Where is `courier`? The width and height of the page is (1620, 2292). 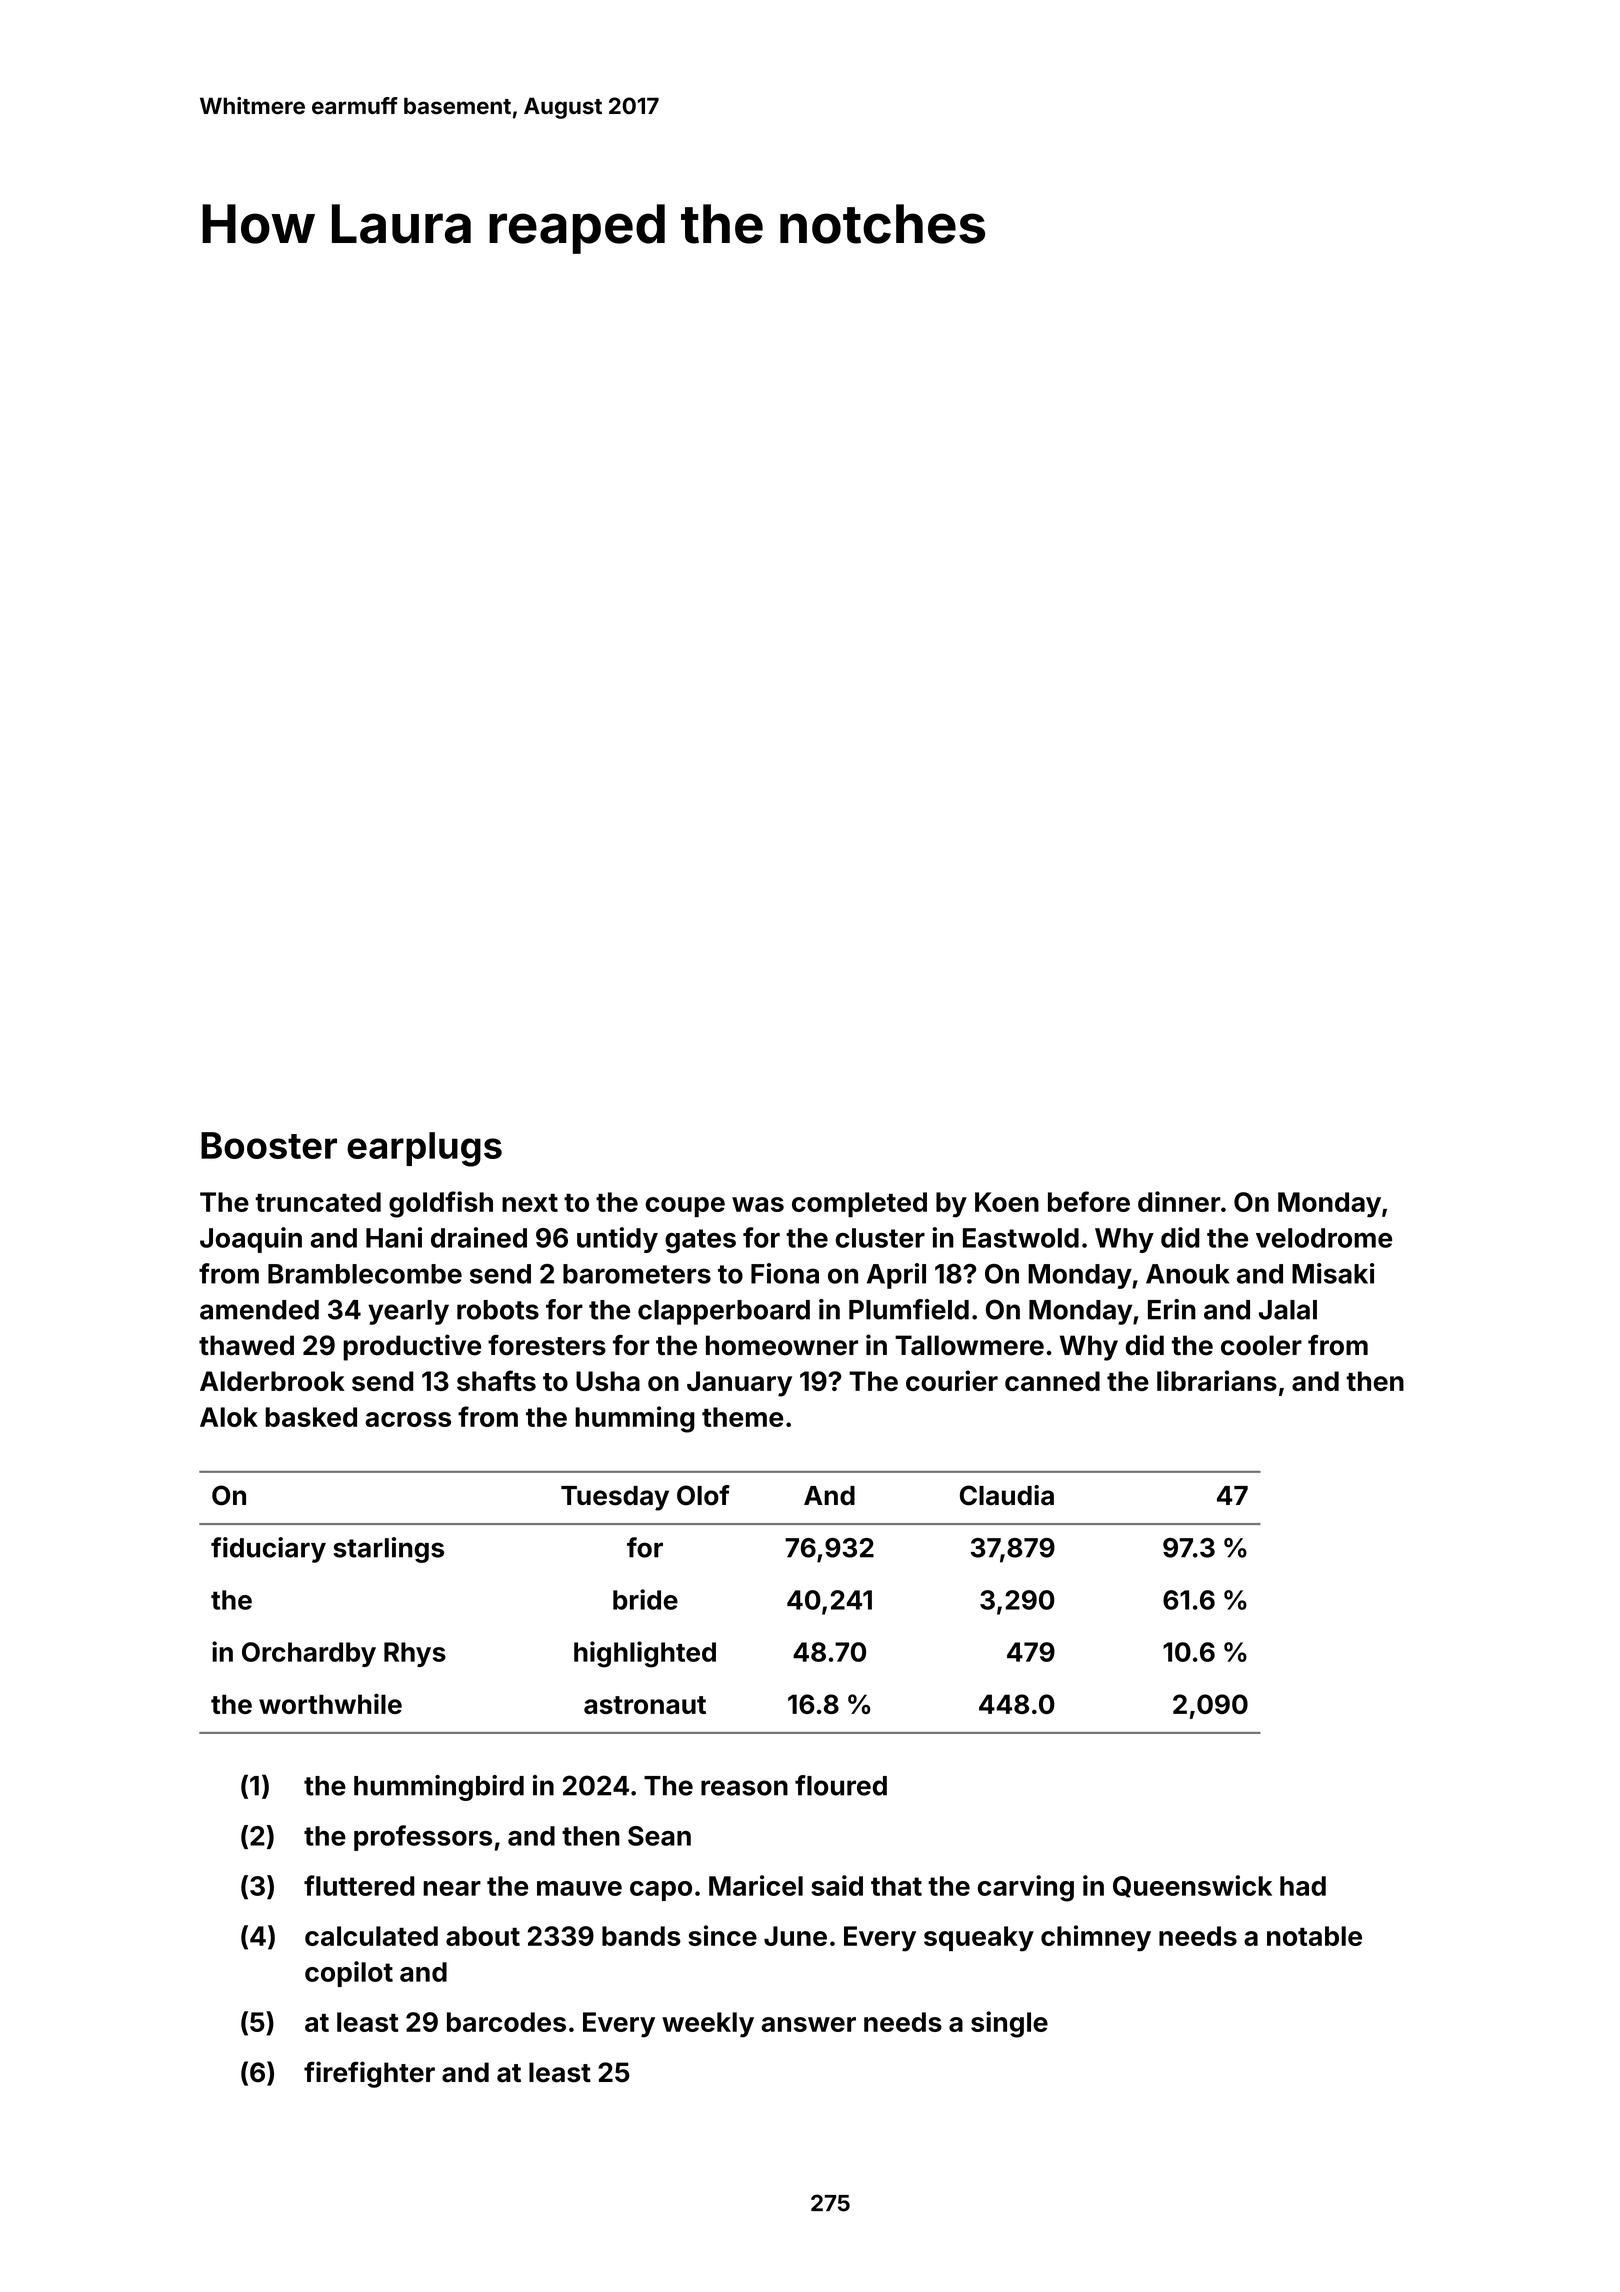 courier is located at coordinates (952, 1380).
